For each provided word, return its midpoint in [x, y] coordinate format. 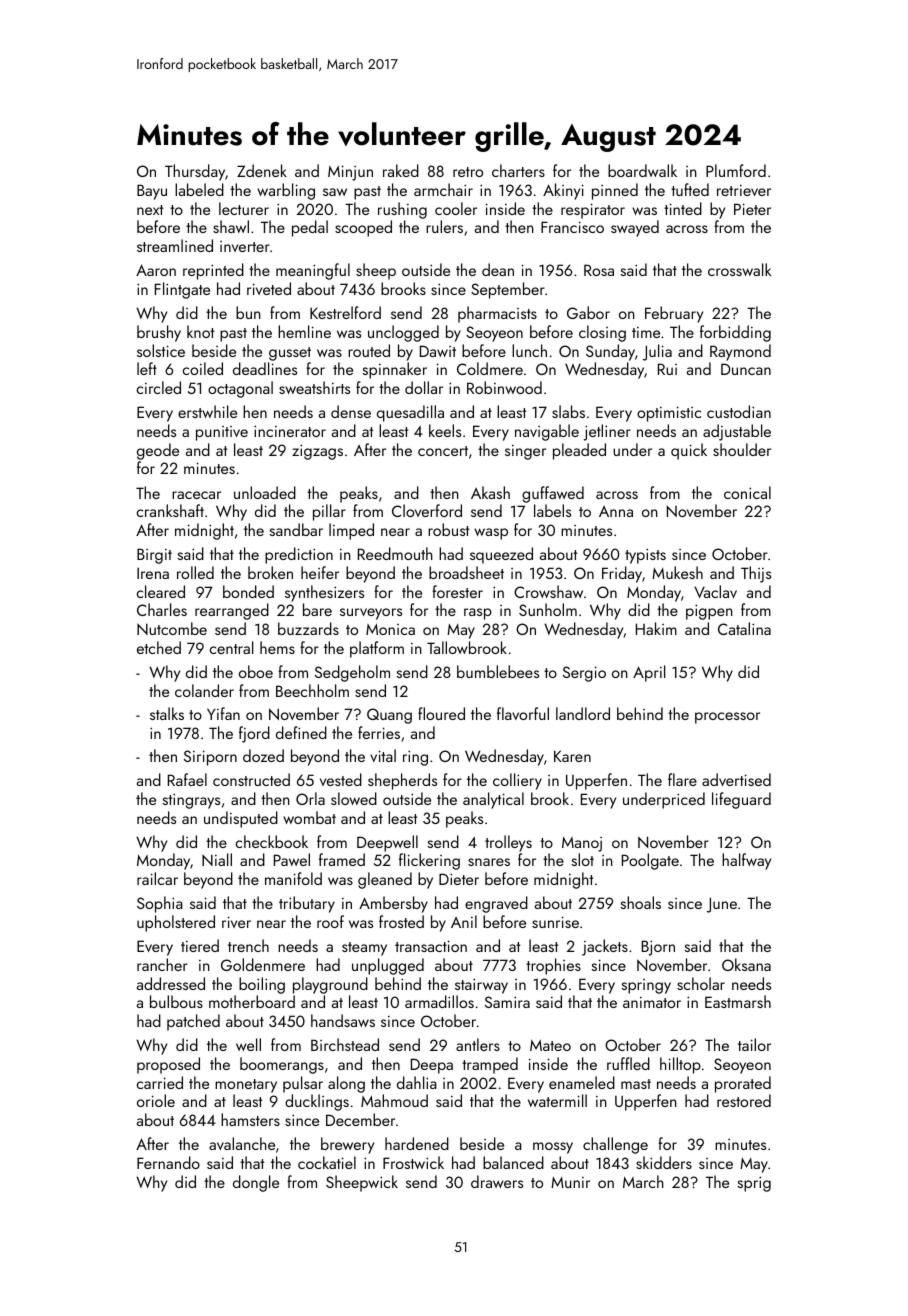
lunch [529, 350]
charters [518, 170]
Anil [464, 921]
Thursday [195, 172]
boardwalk [642, 170]
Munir [570, 1182]
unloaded [265, 492]
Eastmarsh [738, 1001]
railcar [157, 878]
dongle [256, 1183]
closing [602, 333]
